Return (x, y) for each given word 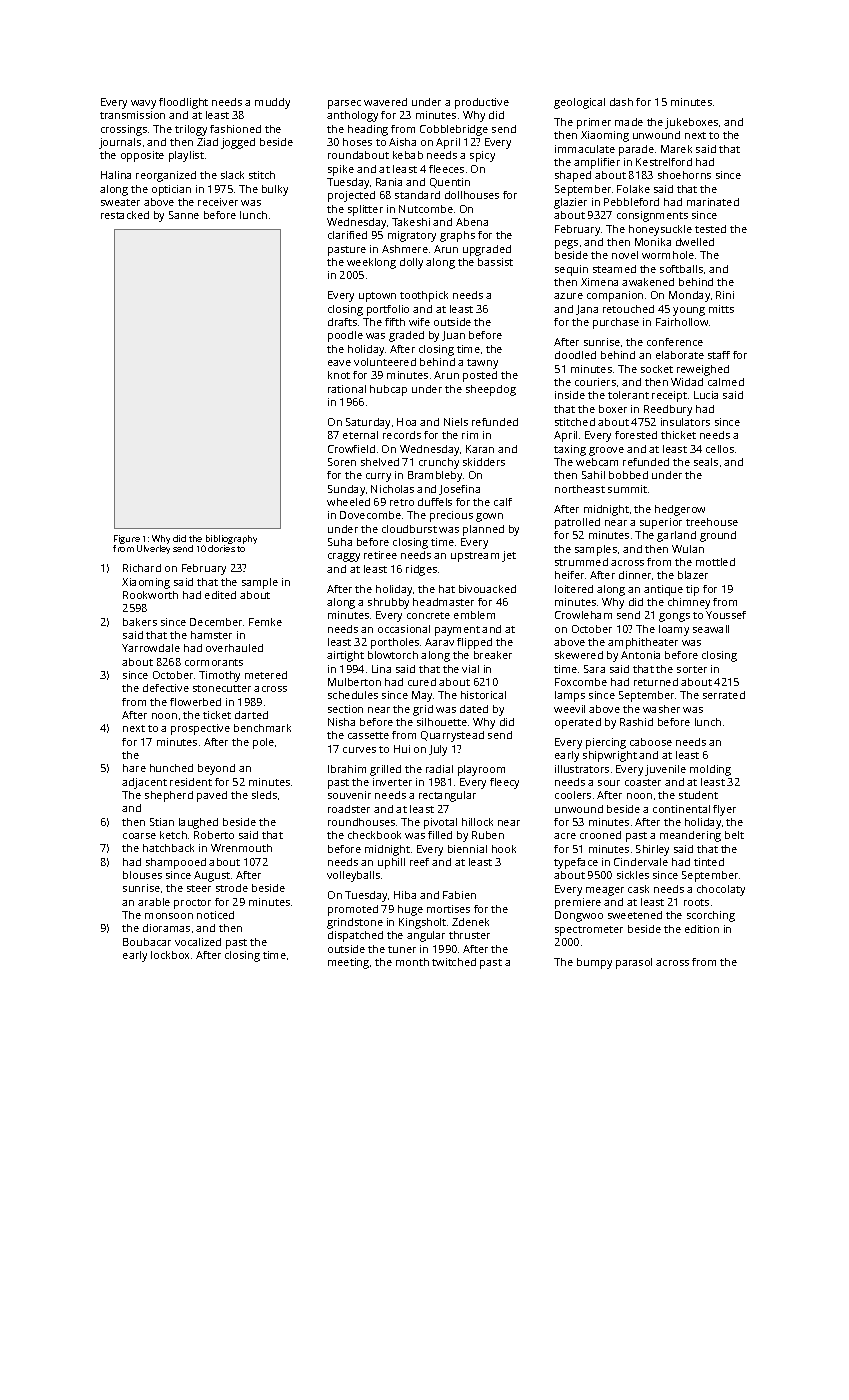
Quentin (450, 183)
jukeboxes (691, 123)
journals (120, 143)
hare (134, 768)
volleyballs (353, 876)
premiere (578, 903)
